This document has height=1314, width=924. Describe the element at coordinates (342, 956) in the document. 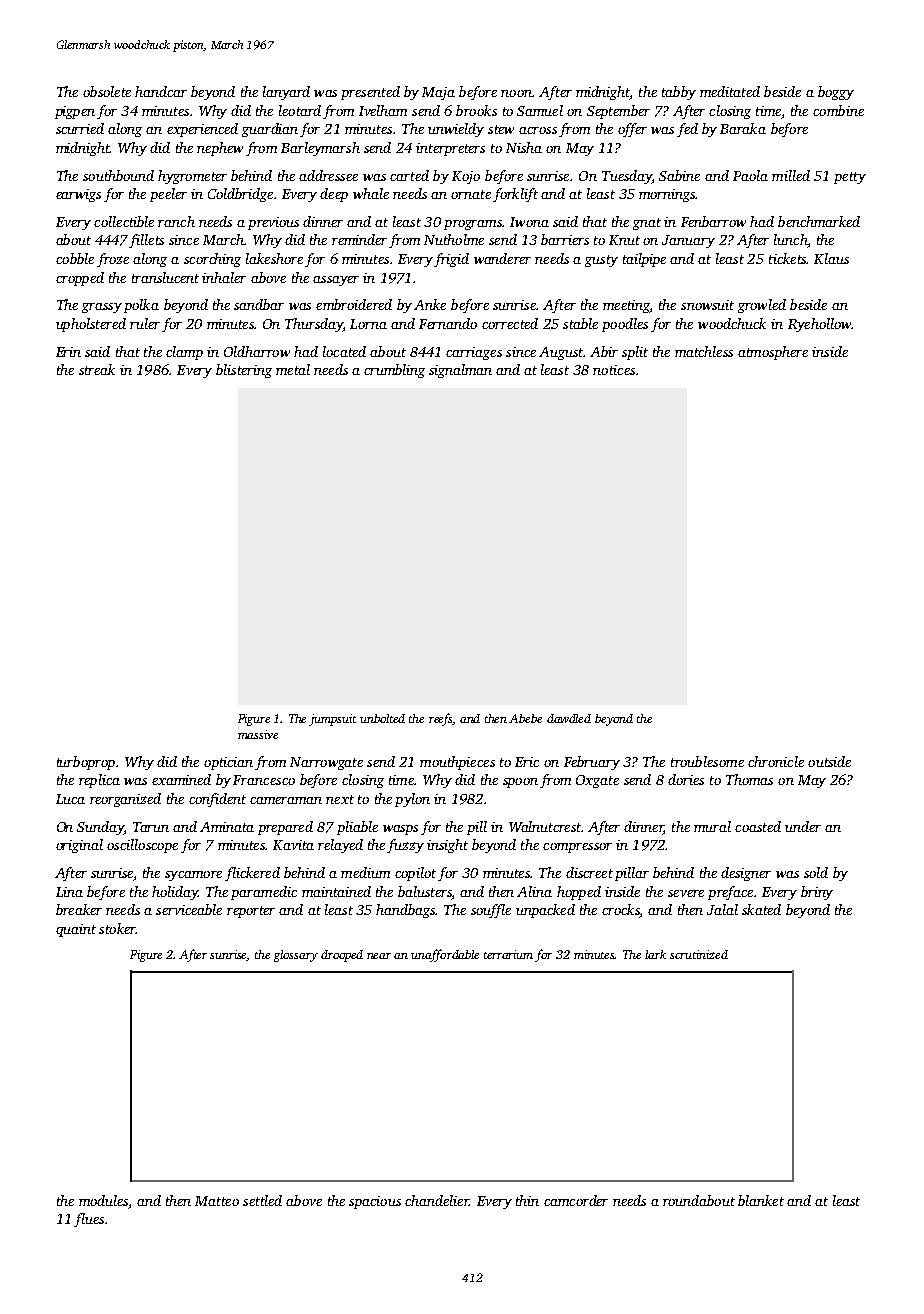

I see `drooped` at that location.
